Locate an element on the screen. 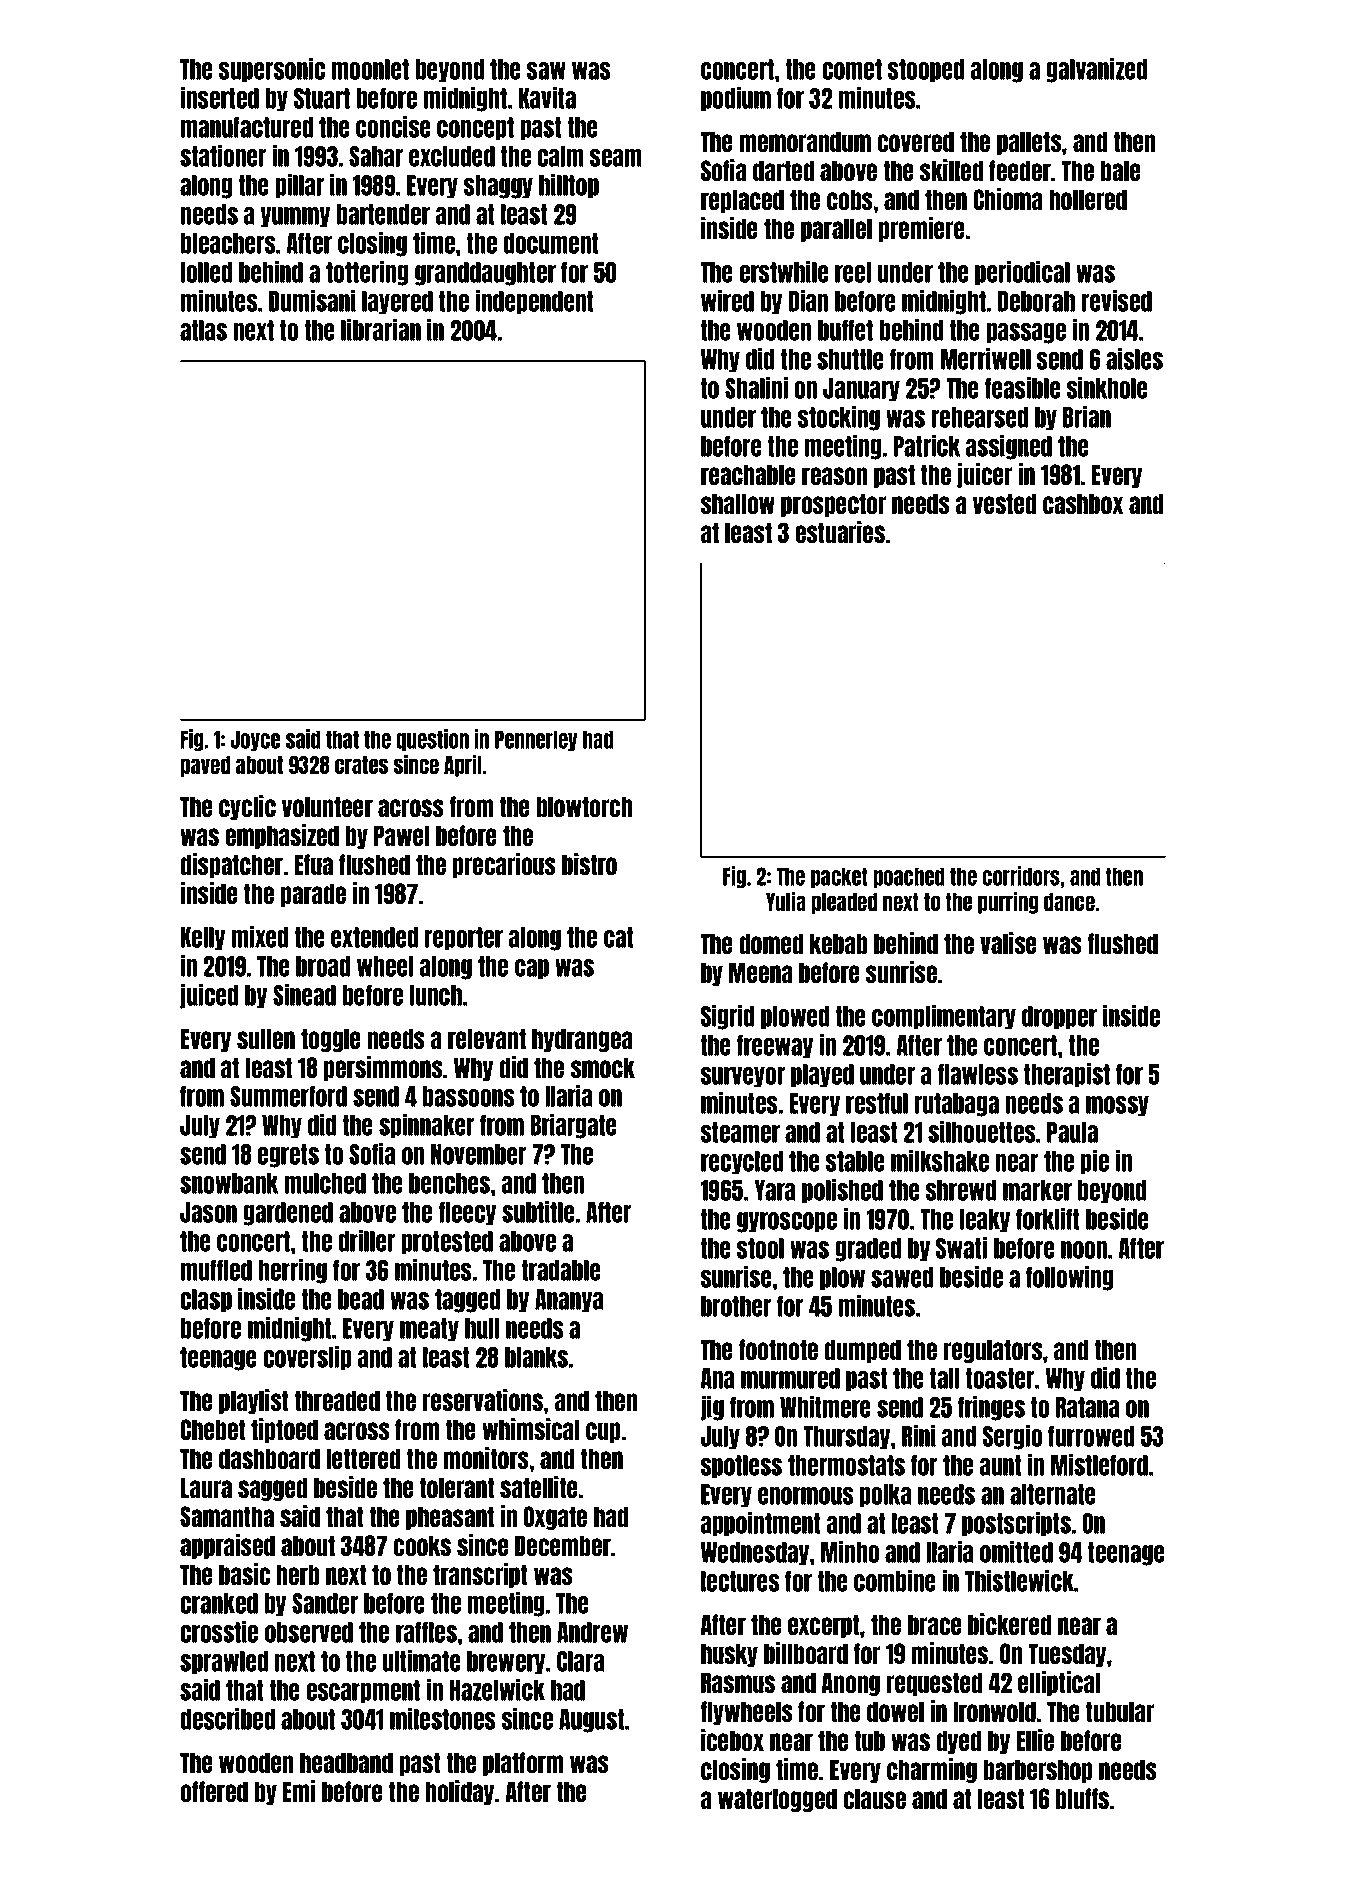  revised is located at coordinates (1117, 300).
